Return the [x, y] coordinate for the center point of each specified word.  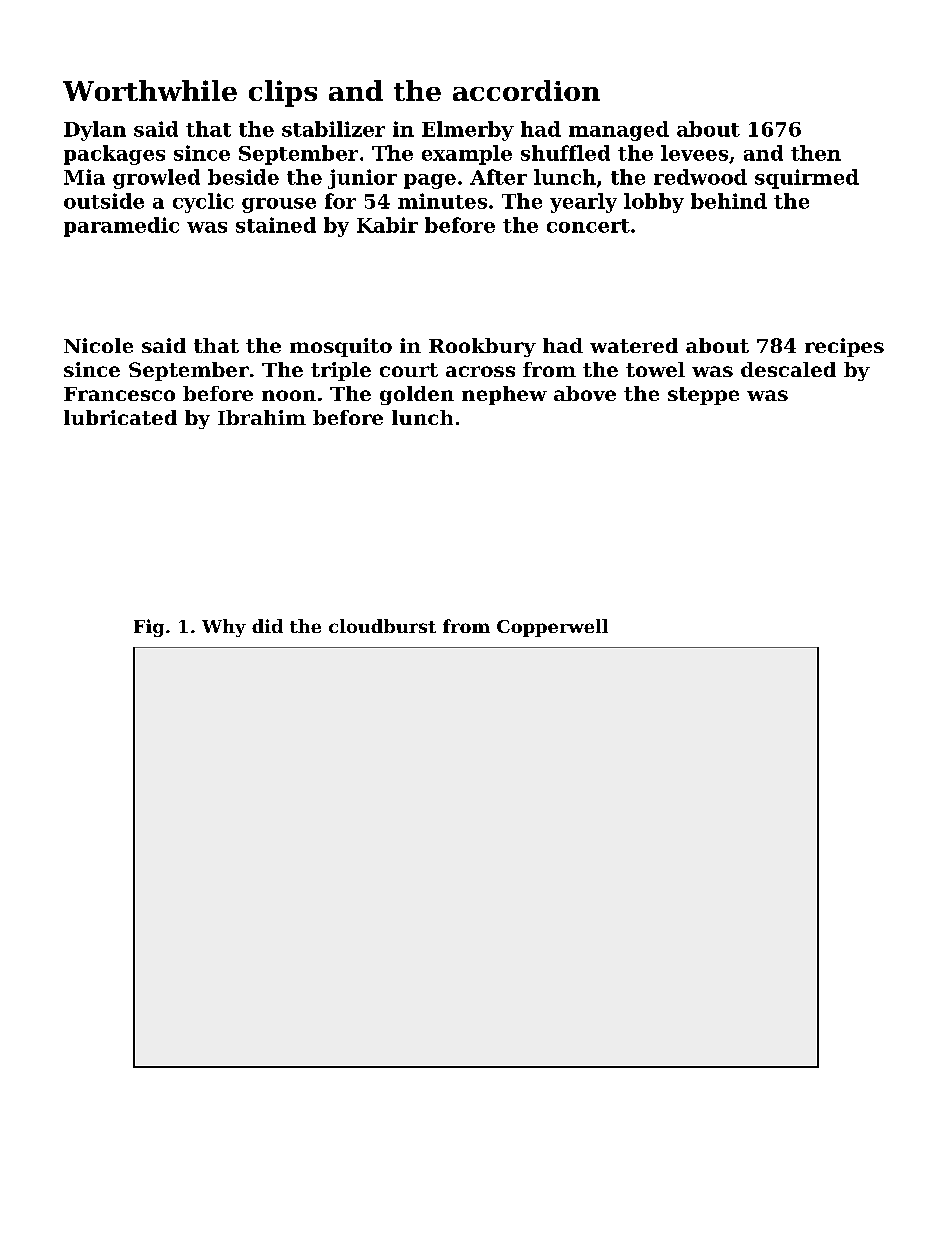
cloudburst [382, 626]
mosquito [341, 347]
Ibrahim [262, 417]
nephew [504, 395]
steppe [703, 396]
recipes [844, 347]
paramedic [121, 227]
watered [634, 345]
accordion [526, 90]
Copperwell [552, 628]
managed [619, 131]
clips [283, 93]
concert [588, 226]
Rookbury [482, 347]
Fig [149, 628]
